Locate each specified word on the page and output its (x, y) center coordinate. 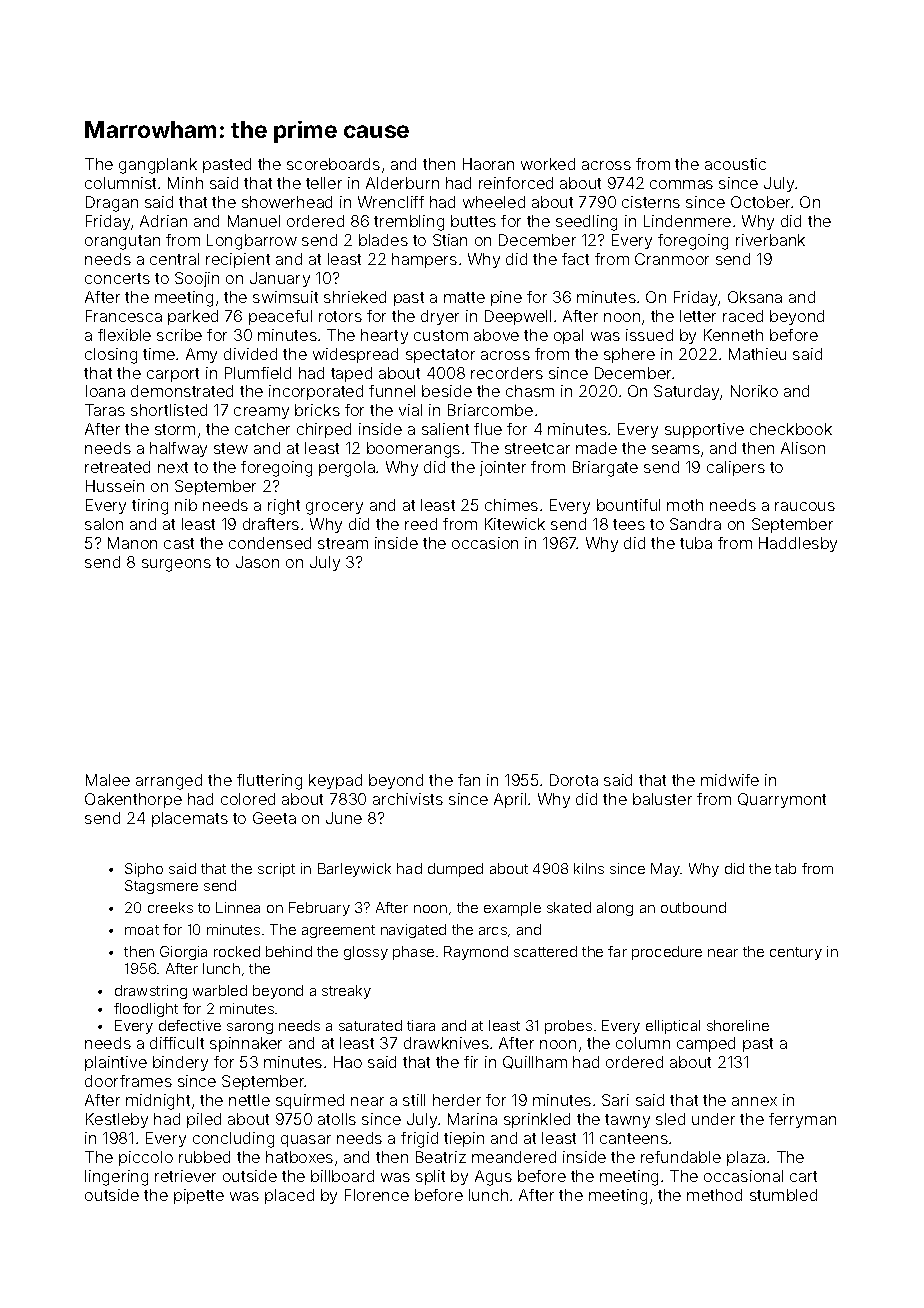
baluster (662, 799)
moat (142, 930)
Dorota (574, 780)
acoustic (735, 164)
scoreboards (333, 164)
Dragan (112, 204)
